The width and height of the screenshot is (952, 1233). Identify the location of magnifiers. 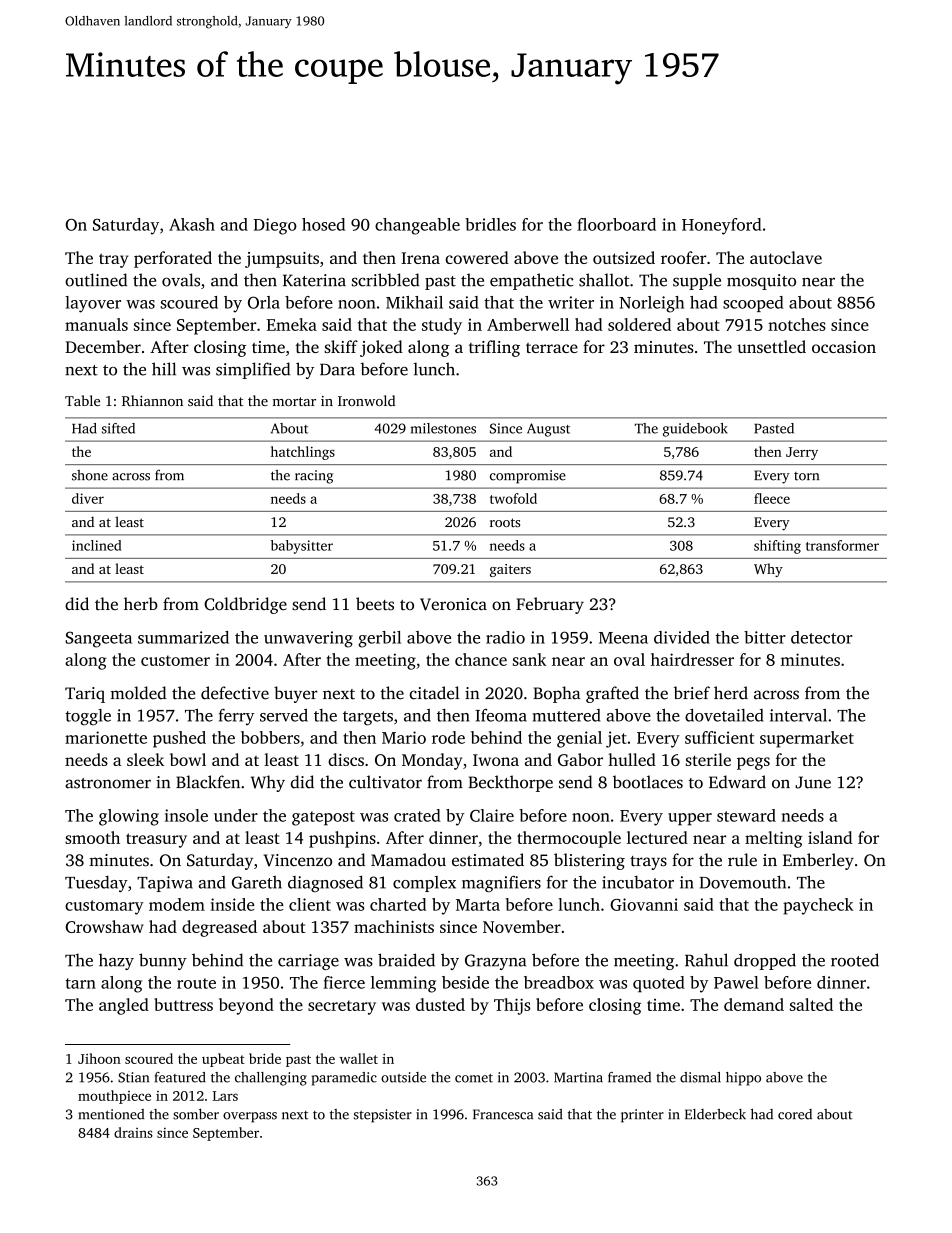
(501, 884).
